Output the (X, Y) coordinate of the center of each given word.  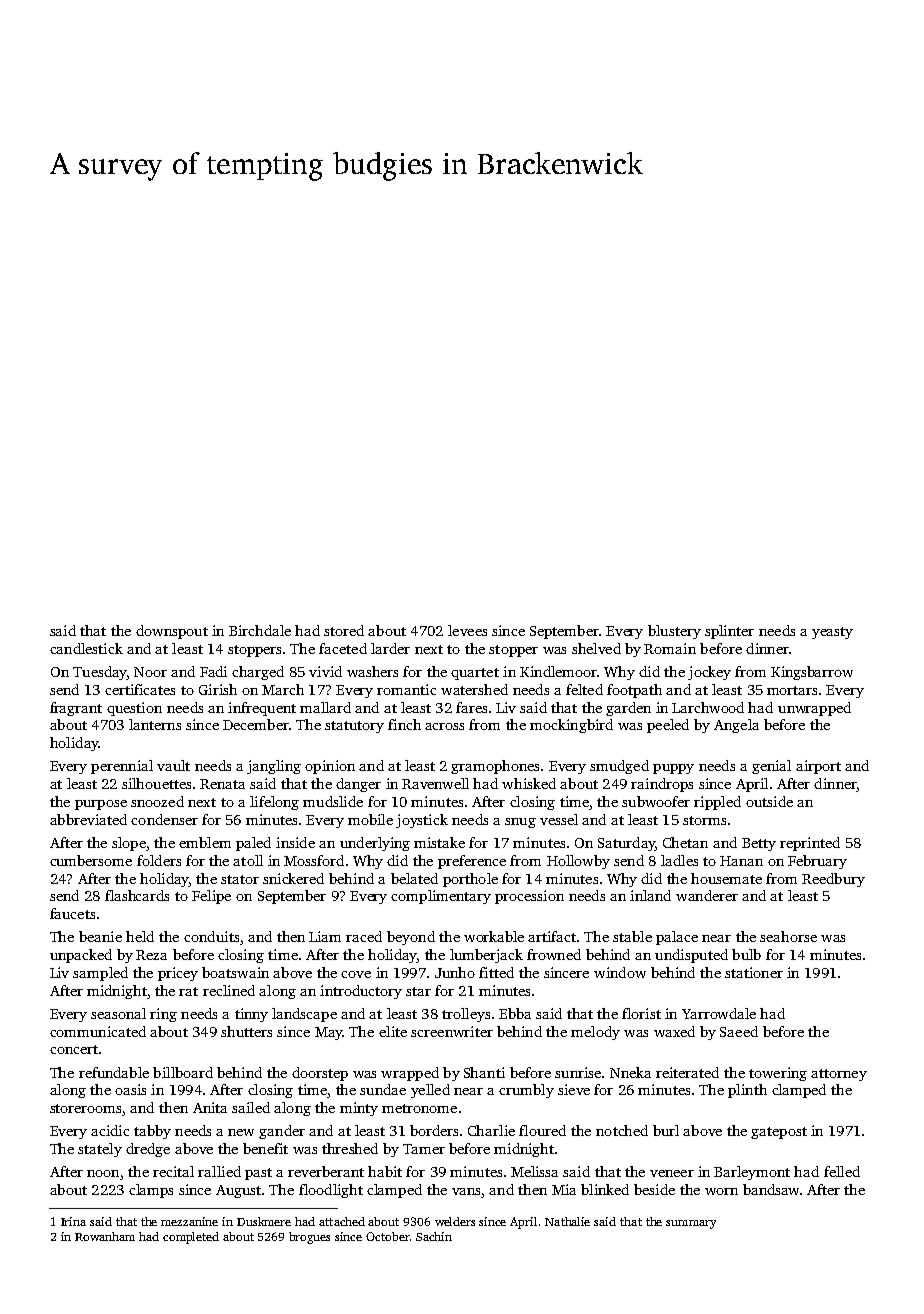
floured (542, 1130)
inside (295, 842)
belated (414, 878)
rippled (717, 803)
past (258, 1174)
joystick (422, 821)
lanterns (155, 724)
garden (628, 709)
